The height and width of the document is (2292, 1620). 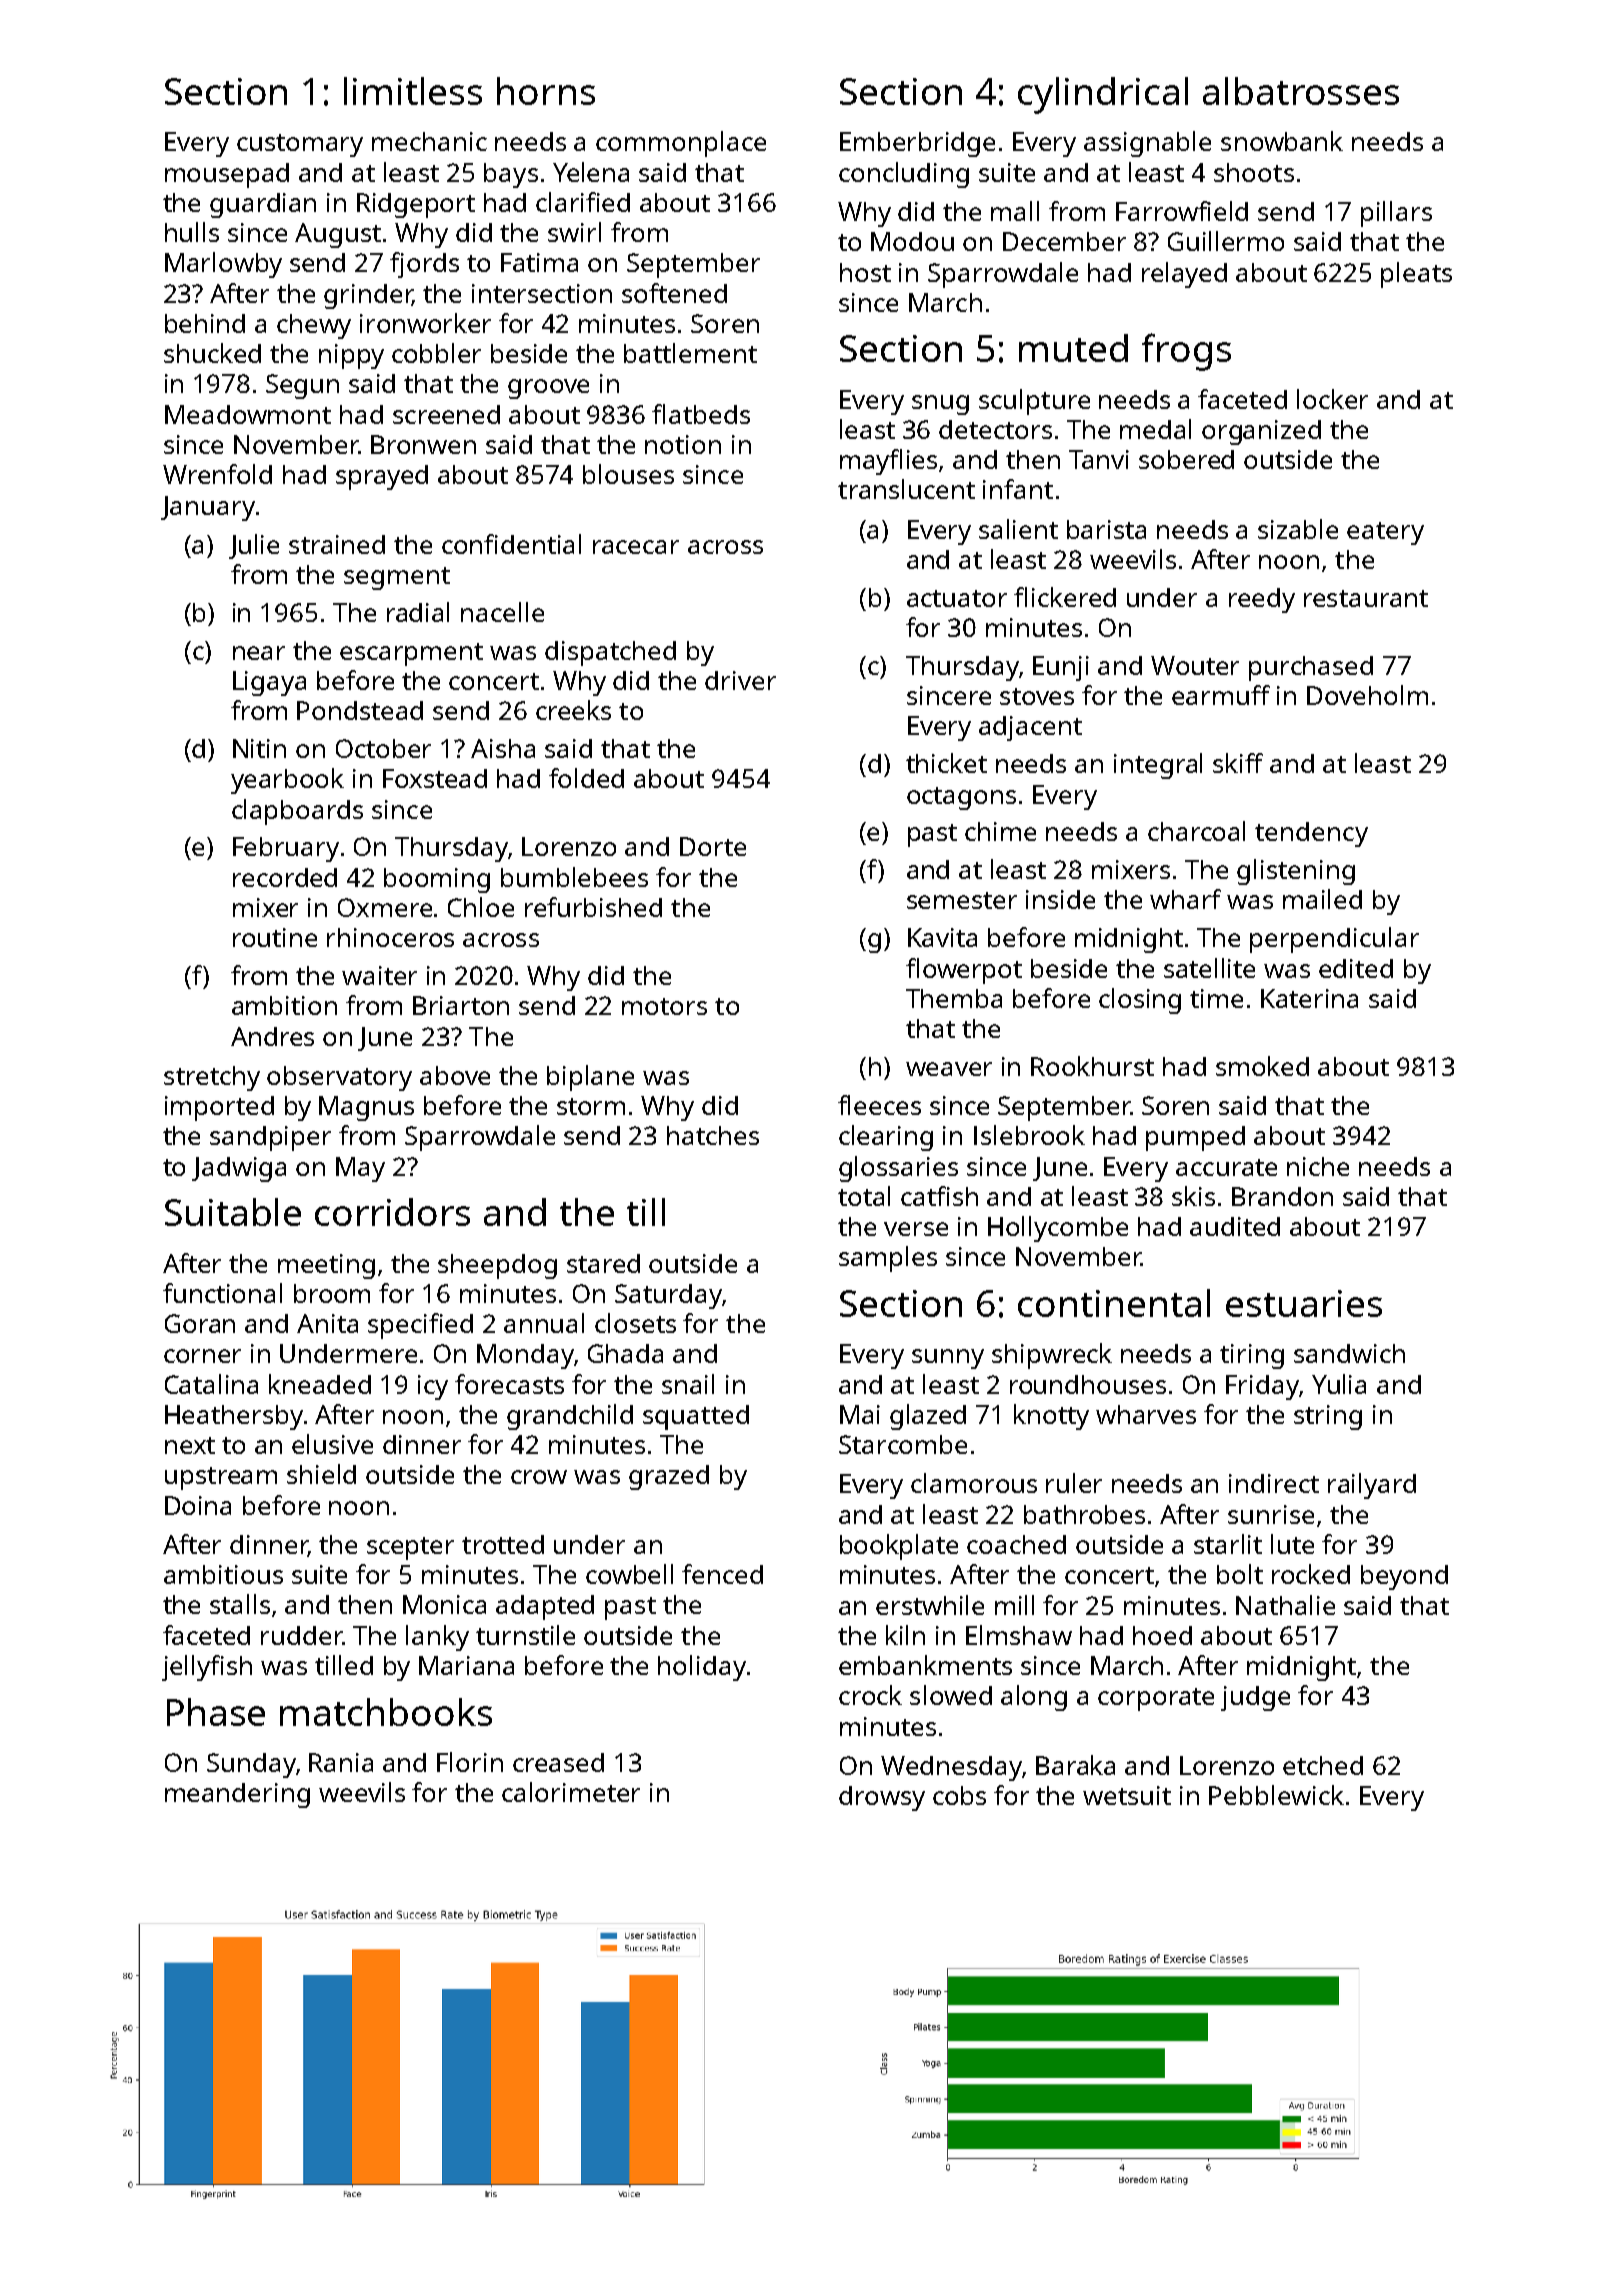 I want to click on Wrenfold, so click(x=217, y=474).
